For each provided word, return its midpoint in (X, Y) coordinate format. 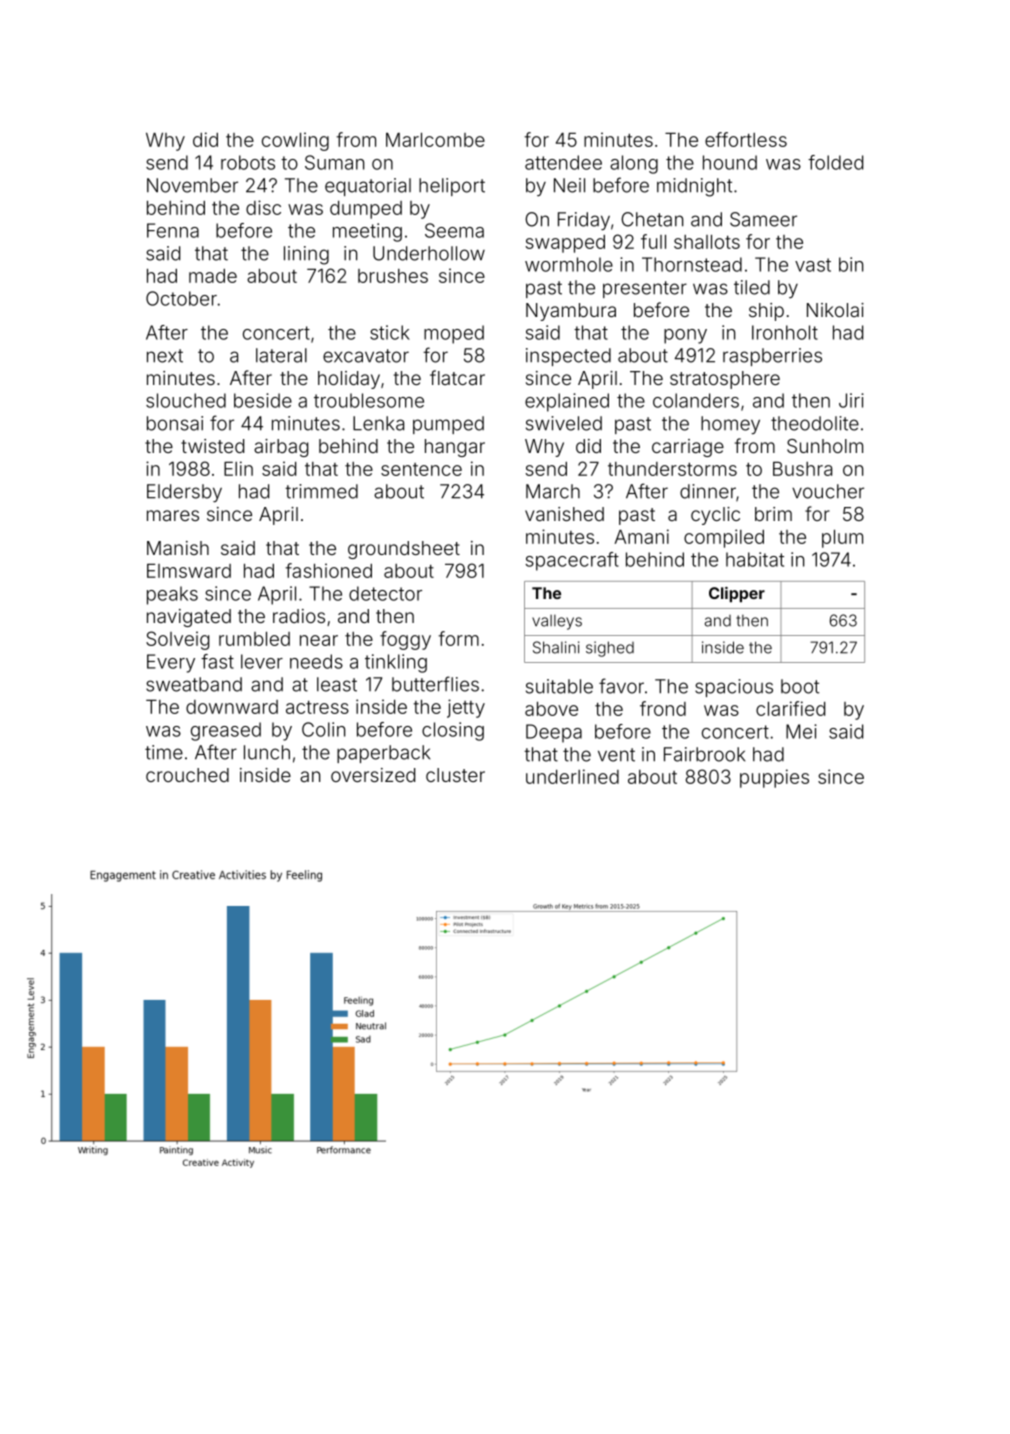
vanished (564, 514)
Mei (801, 731)
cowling (295, 141)
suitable (559, 686)
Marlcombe (435, 140)
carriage (688, 448)
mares (173, 515)
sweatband (194, 684)
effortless (746, 139)
